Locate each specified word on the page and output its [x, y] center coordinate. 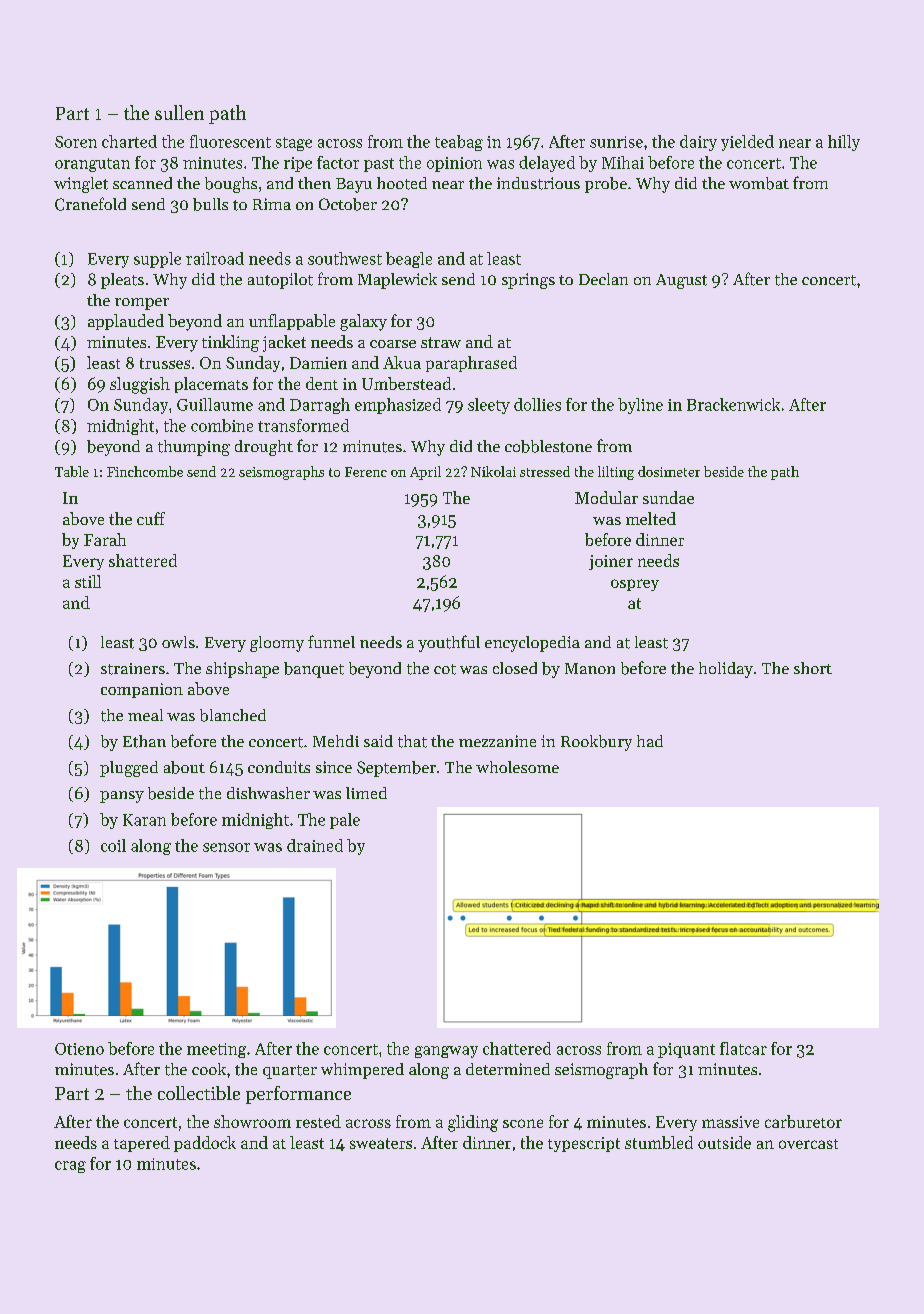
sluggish [140, 385]
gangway [446, 1052]
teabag [459, 143]
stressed [545, 471]
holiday [726, 670]
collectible [199, 1093]
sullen [179, 112]
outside [724, 1142]
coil [113, 845]
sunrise [616, 142]
